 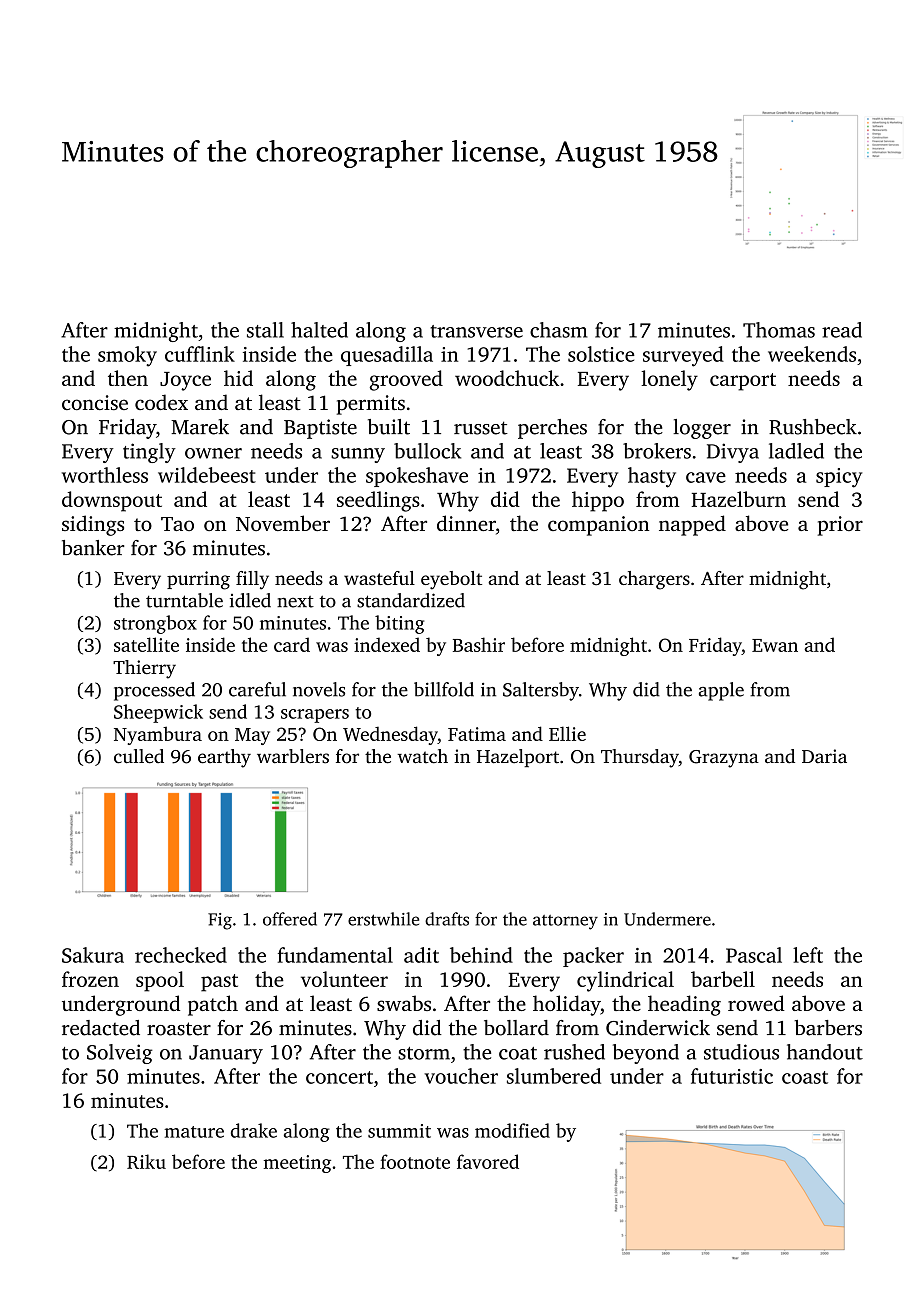 I want to click on Hazelport, so click(x=518, y=758).
